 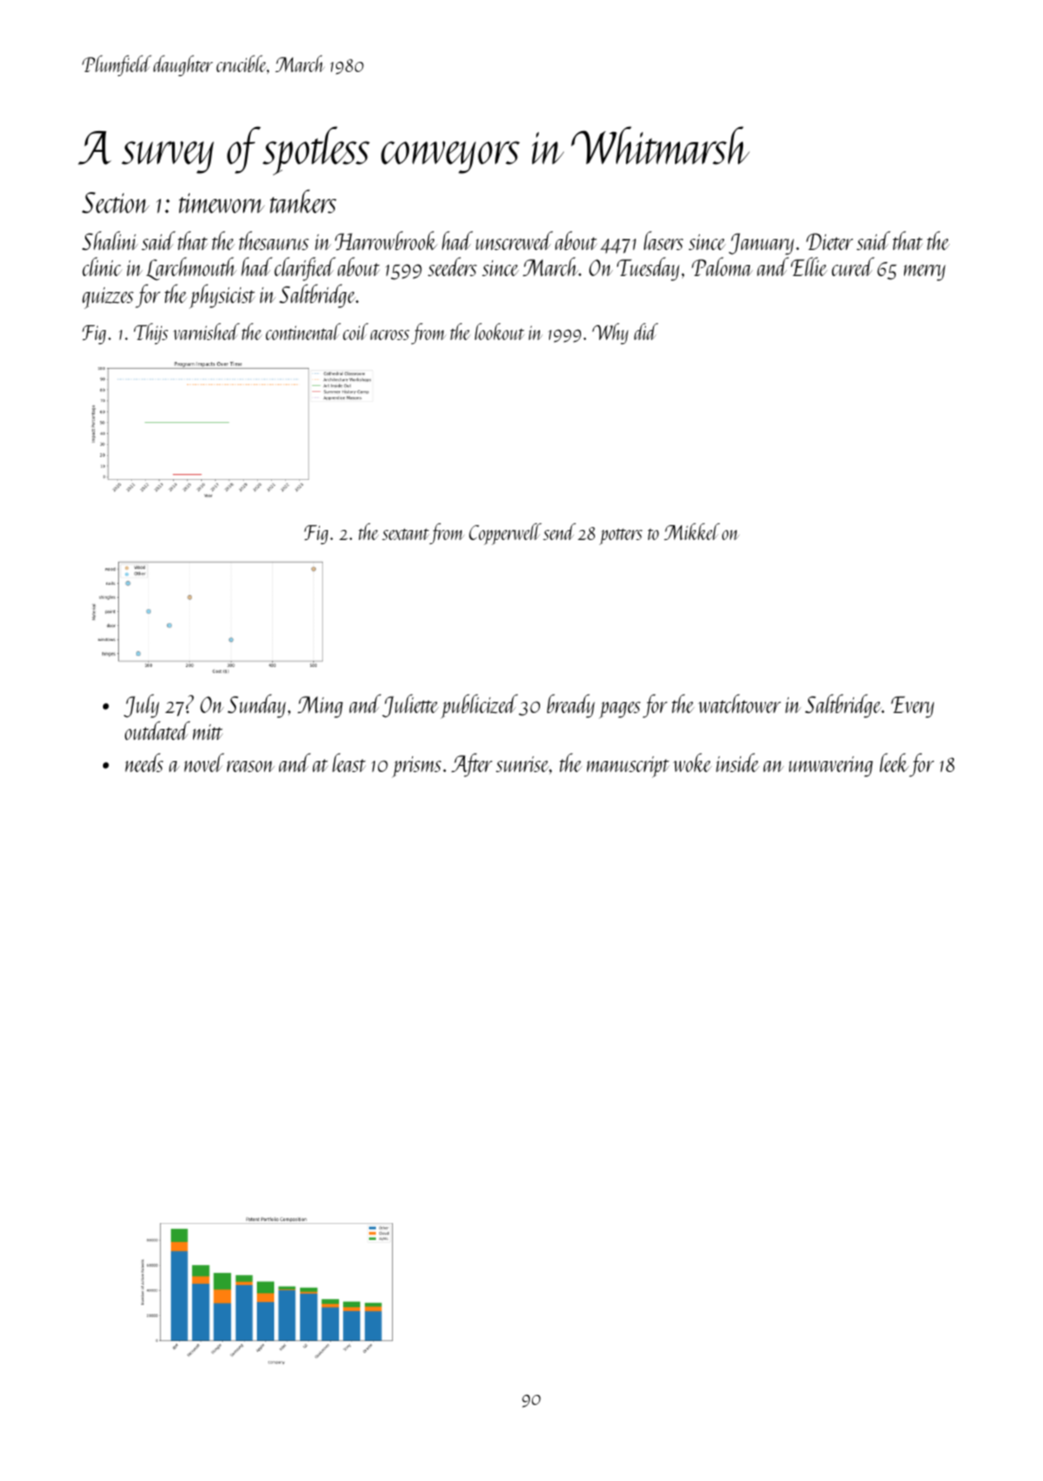 I want to click on lookout, so click(x=499, y=331).
